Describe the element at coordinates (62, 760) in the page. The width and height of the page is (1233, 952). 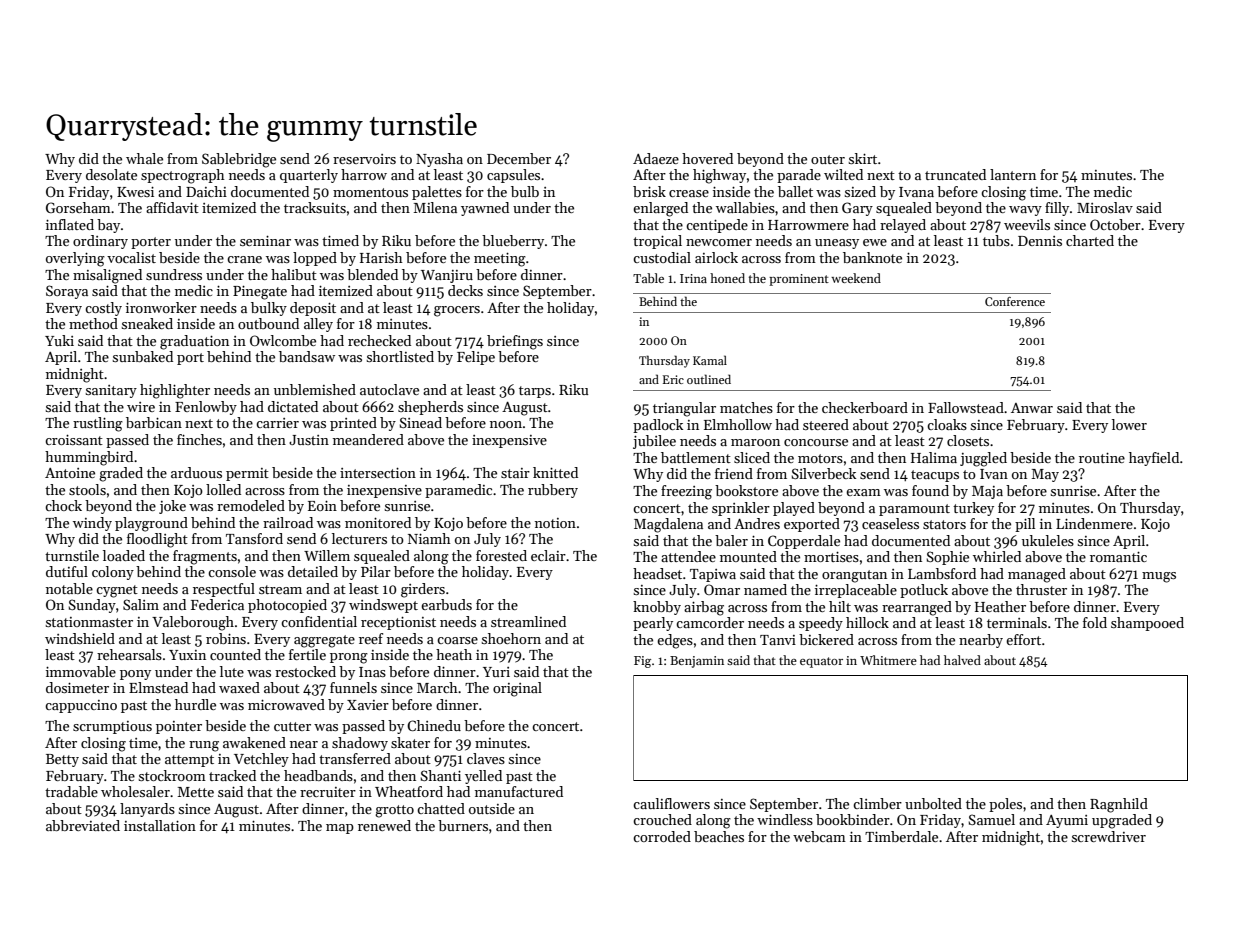
I see `Betty` at that location.
